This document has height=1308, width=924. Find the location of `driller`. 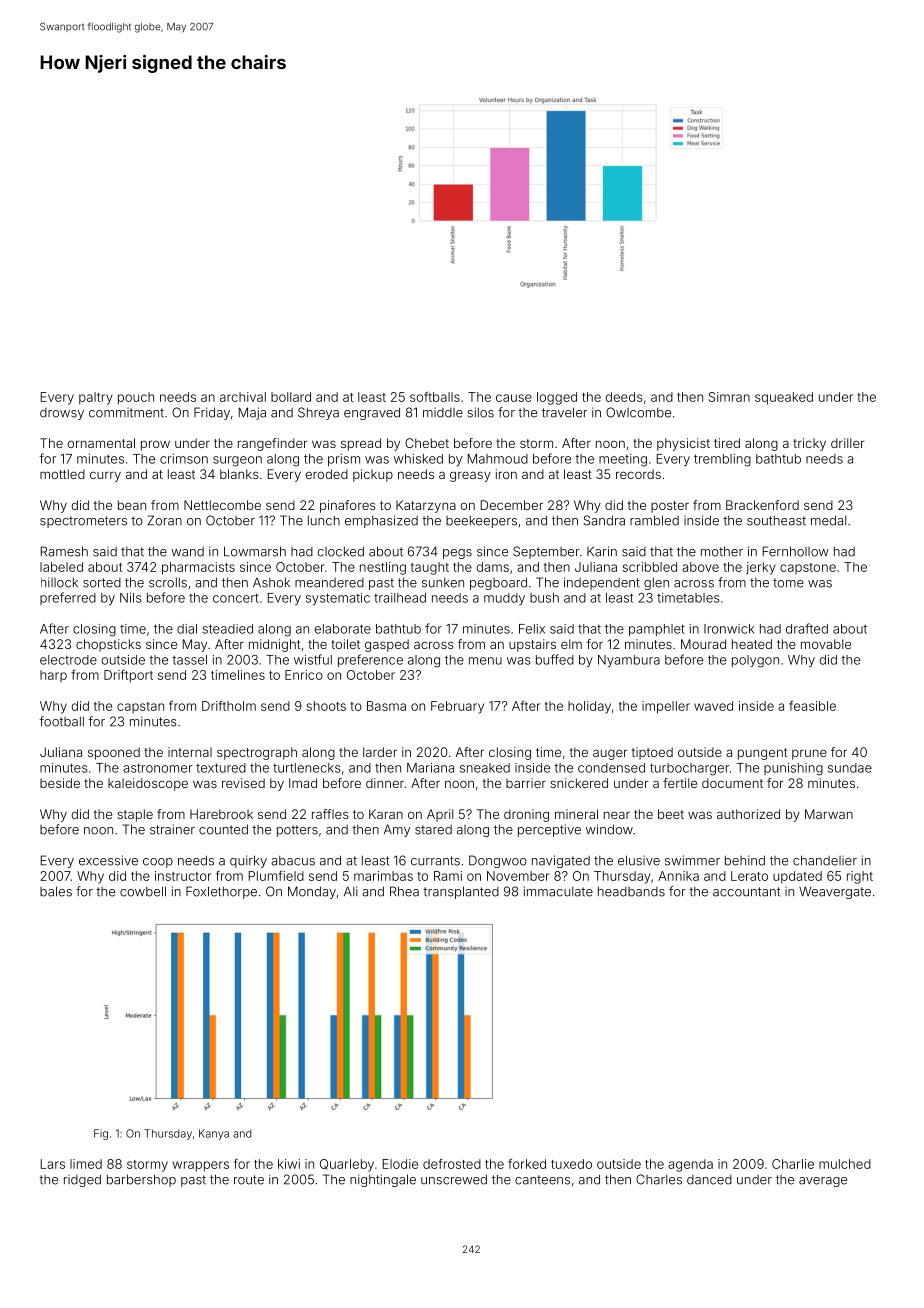

driller is located at coordinates (847, 443).
